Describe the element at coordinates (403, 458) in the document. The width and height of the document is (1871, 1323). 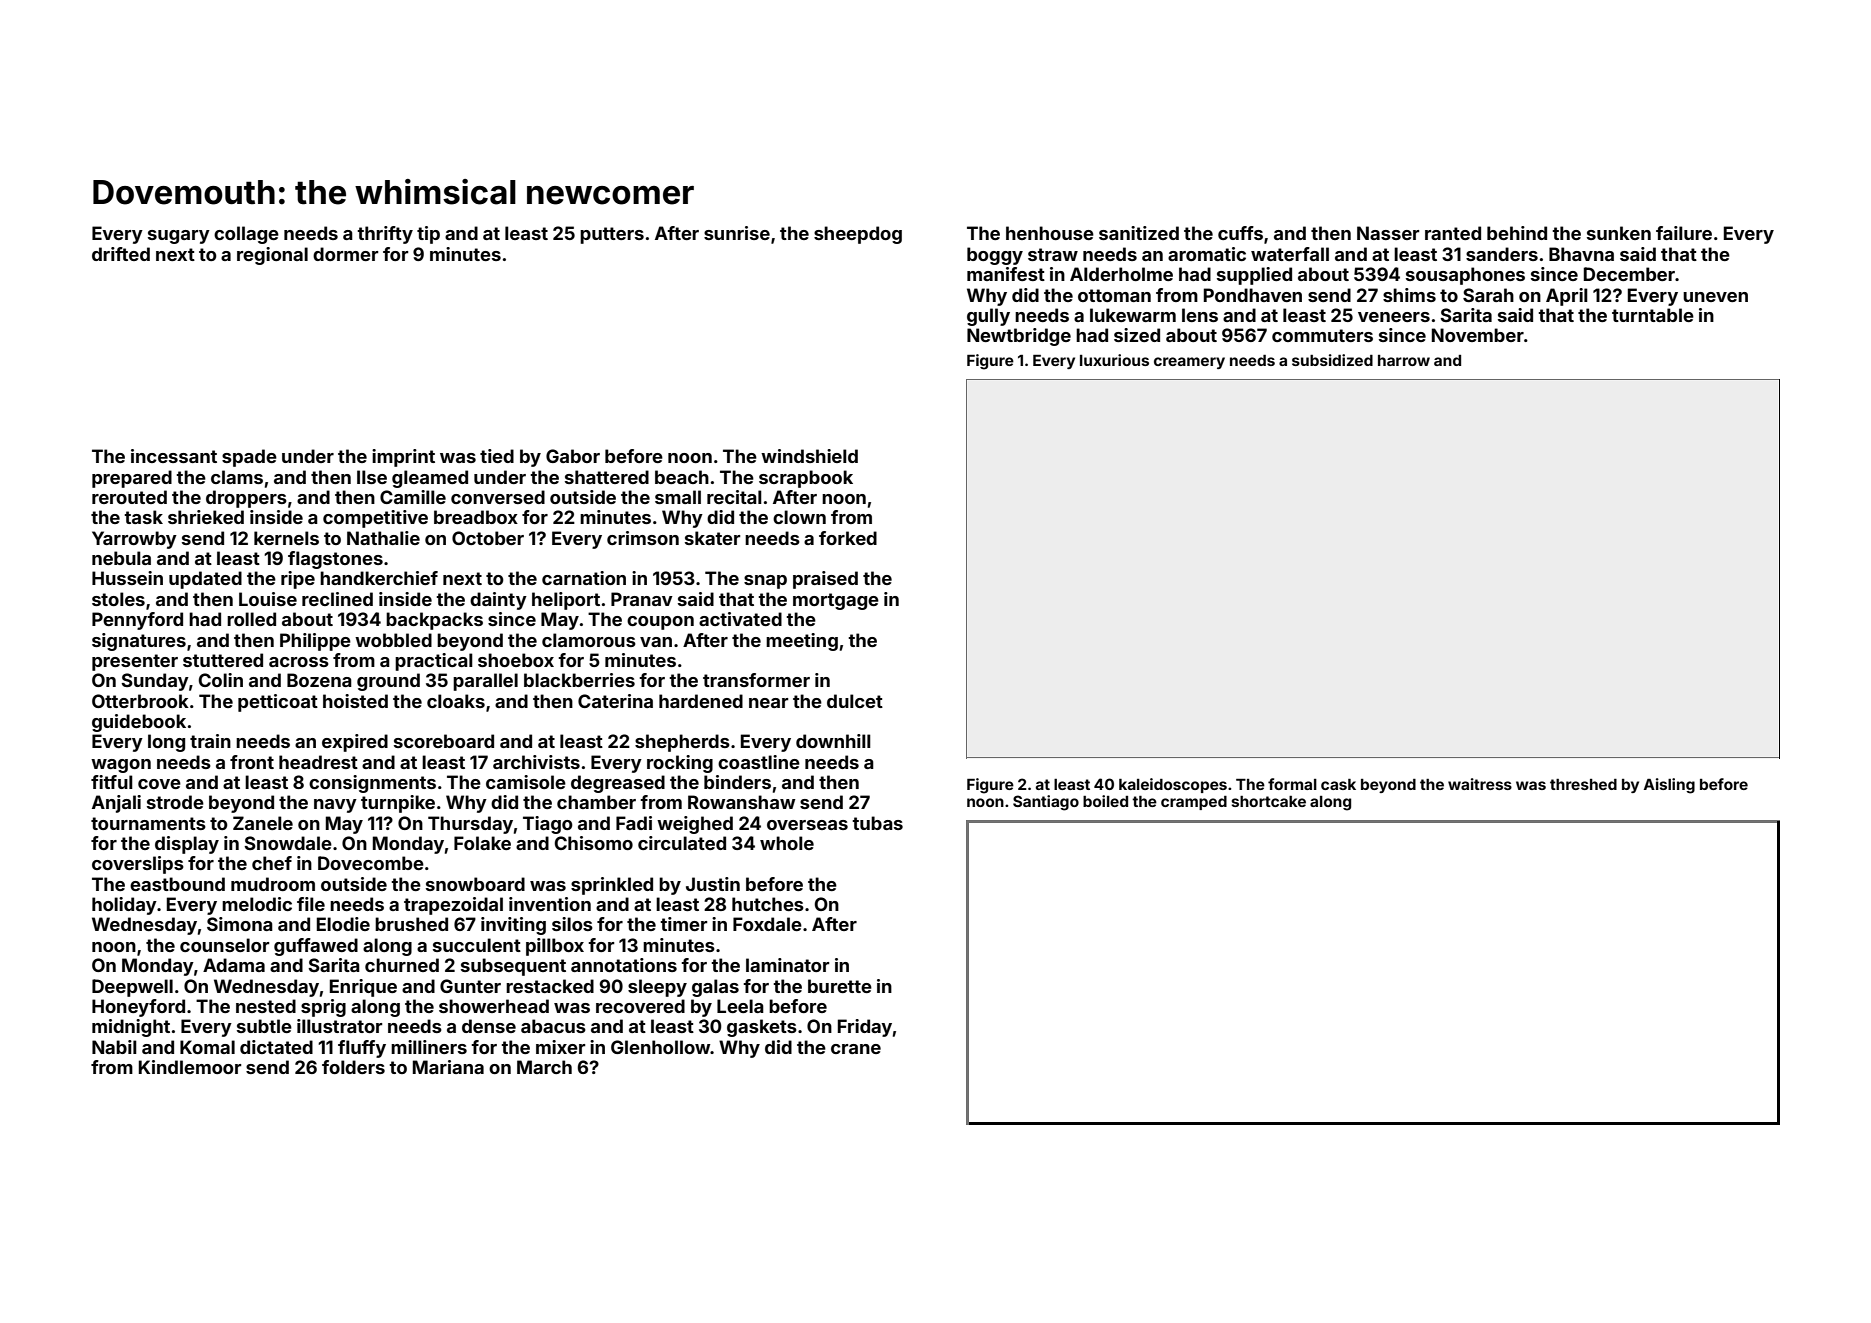
I see `imprint` at that location.
